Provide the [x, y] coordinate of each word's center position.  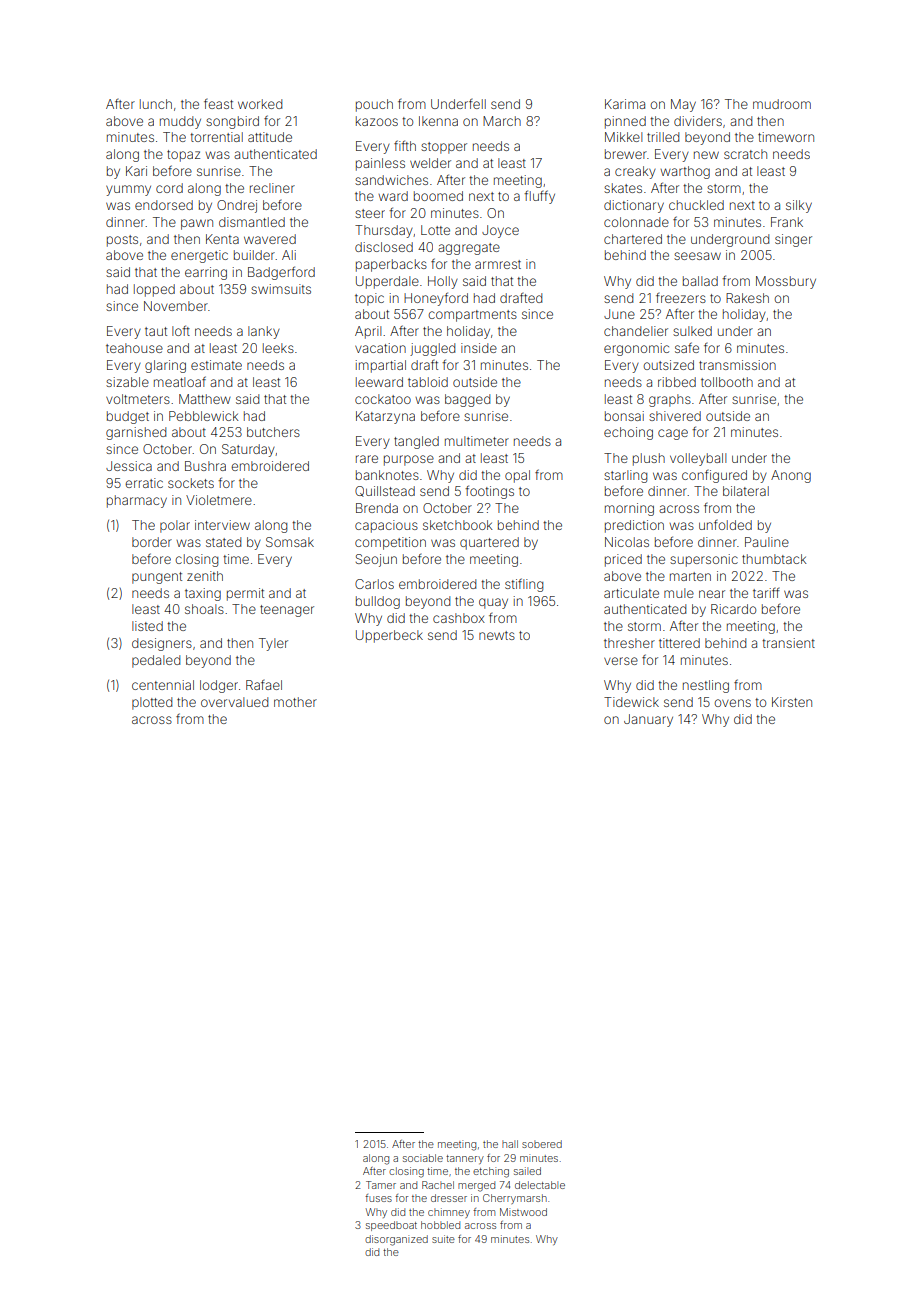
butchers [273, 432]
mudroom [782, 104]
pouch [374, 105]
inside [479, 348]
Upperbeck [389, 636]
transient [788, 643]
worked [260, 104]
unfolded [725, 525]
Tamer [381, 1185]
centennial [163, 685]
